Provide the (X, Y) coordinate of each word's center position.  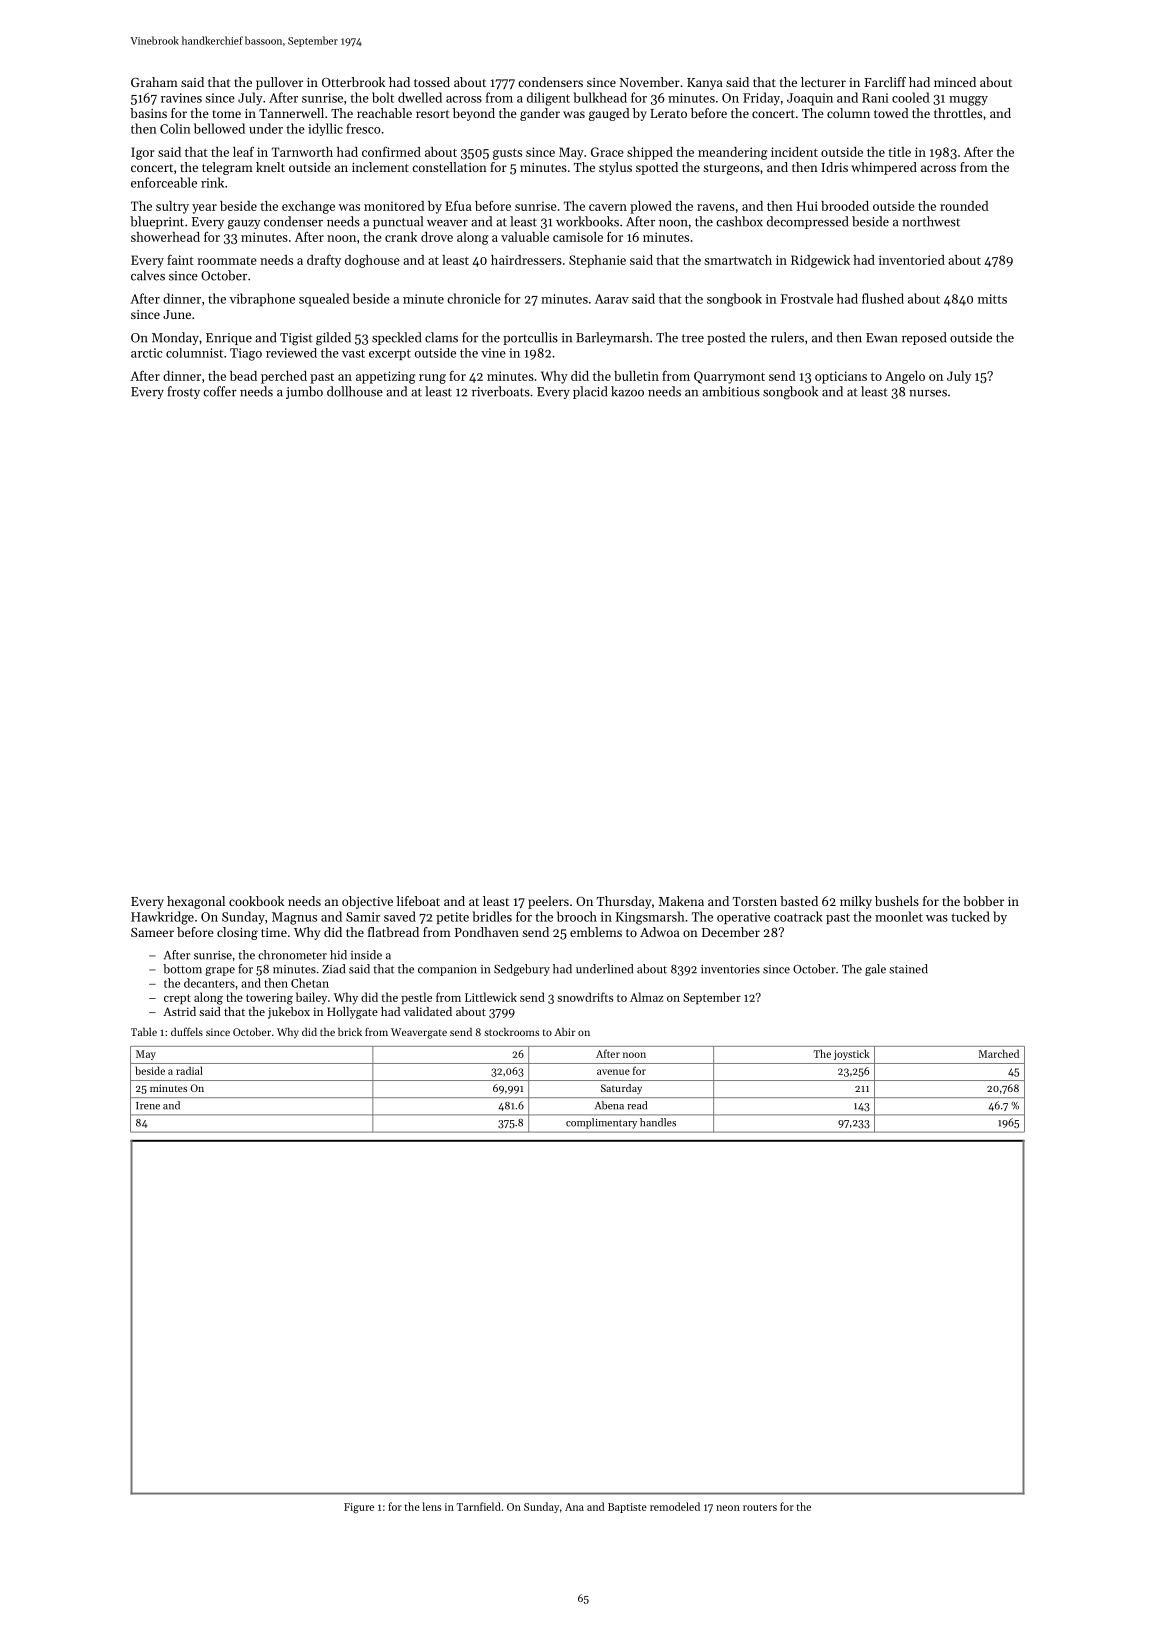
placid (590, 392)
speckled (396, 338)
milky (856, 902)
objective (367, 902)
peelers (548, 902)
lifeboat (418, 901)
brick (350, 1032)
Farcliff (885, 82)
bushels (897, 901)
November (650, 82)
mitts (992, 299)
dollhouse (355, 391)
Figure (359, 1508)
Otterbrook (353, 82)
